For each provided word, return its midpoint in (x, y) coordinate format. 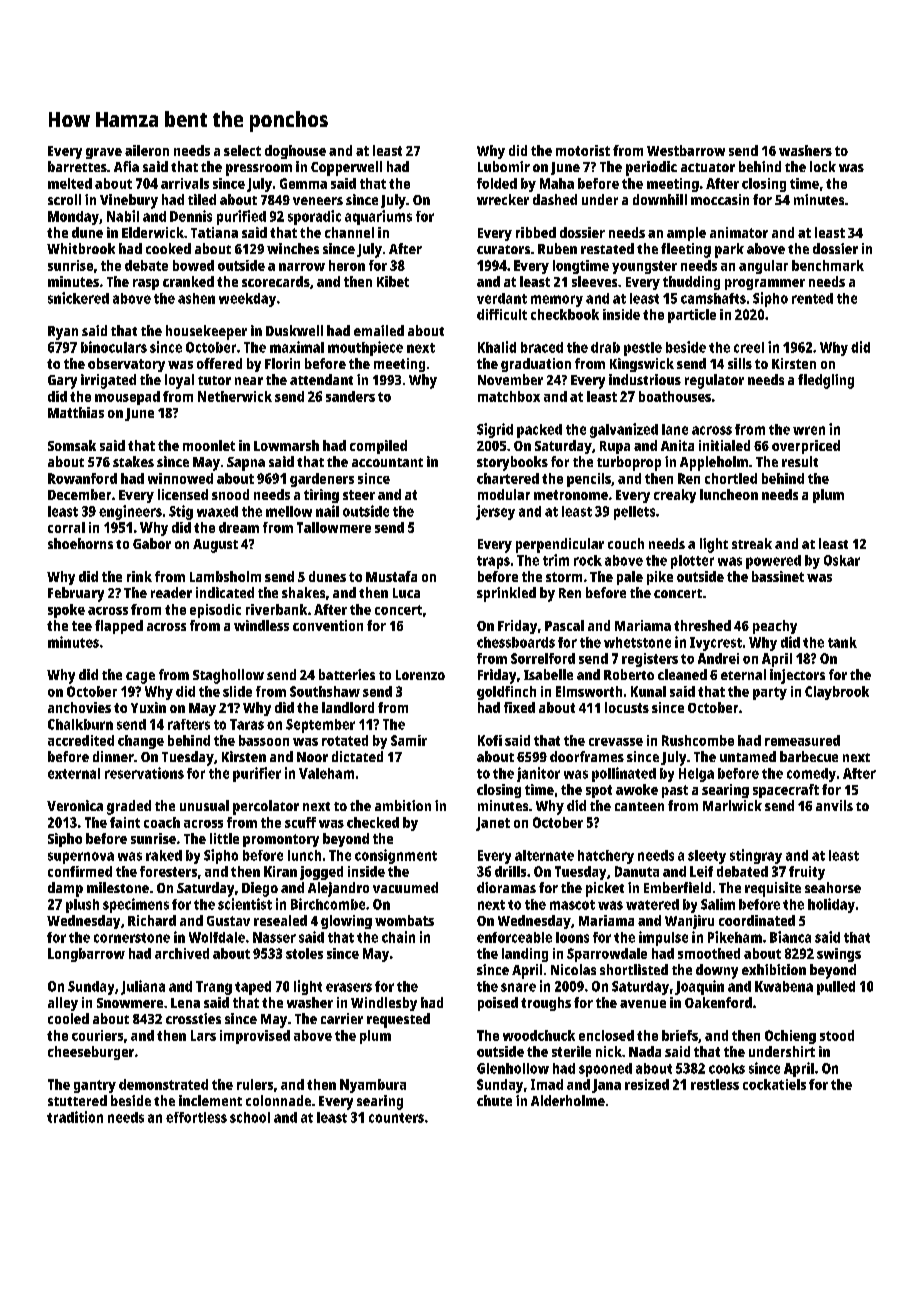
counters (396, 1118)
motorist (583, 150)
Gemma (303, 183)
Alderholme (568, 1100)
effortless (196, 1117)
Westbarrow (686, 150)
